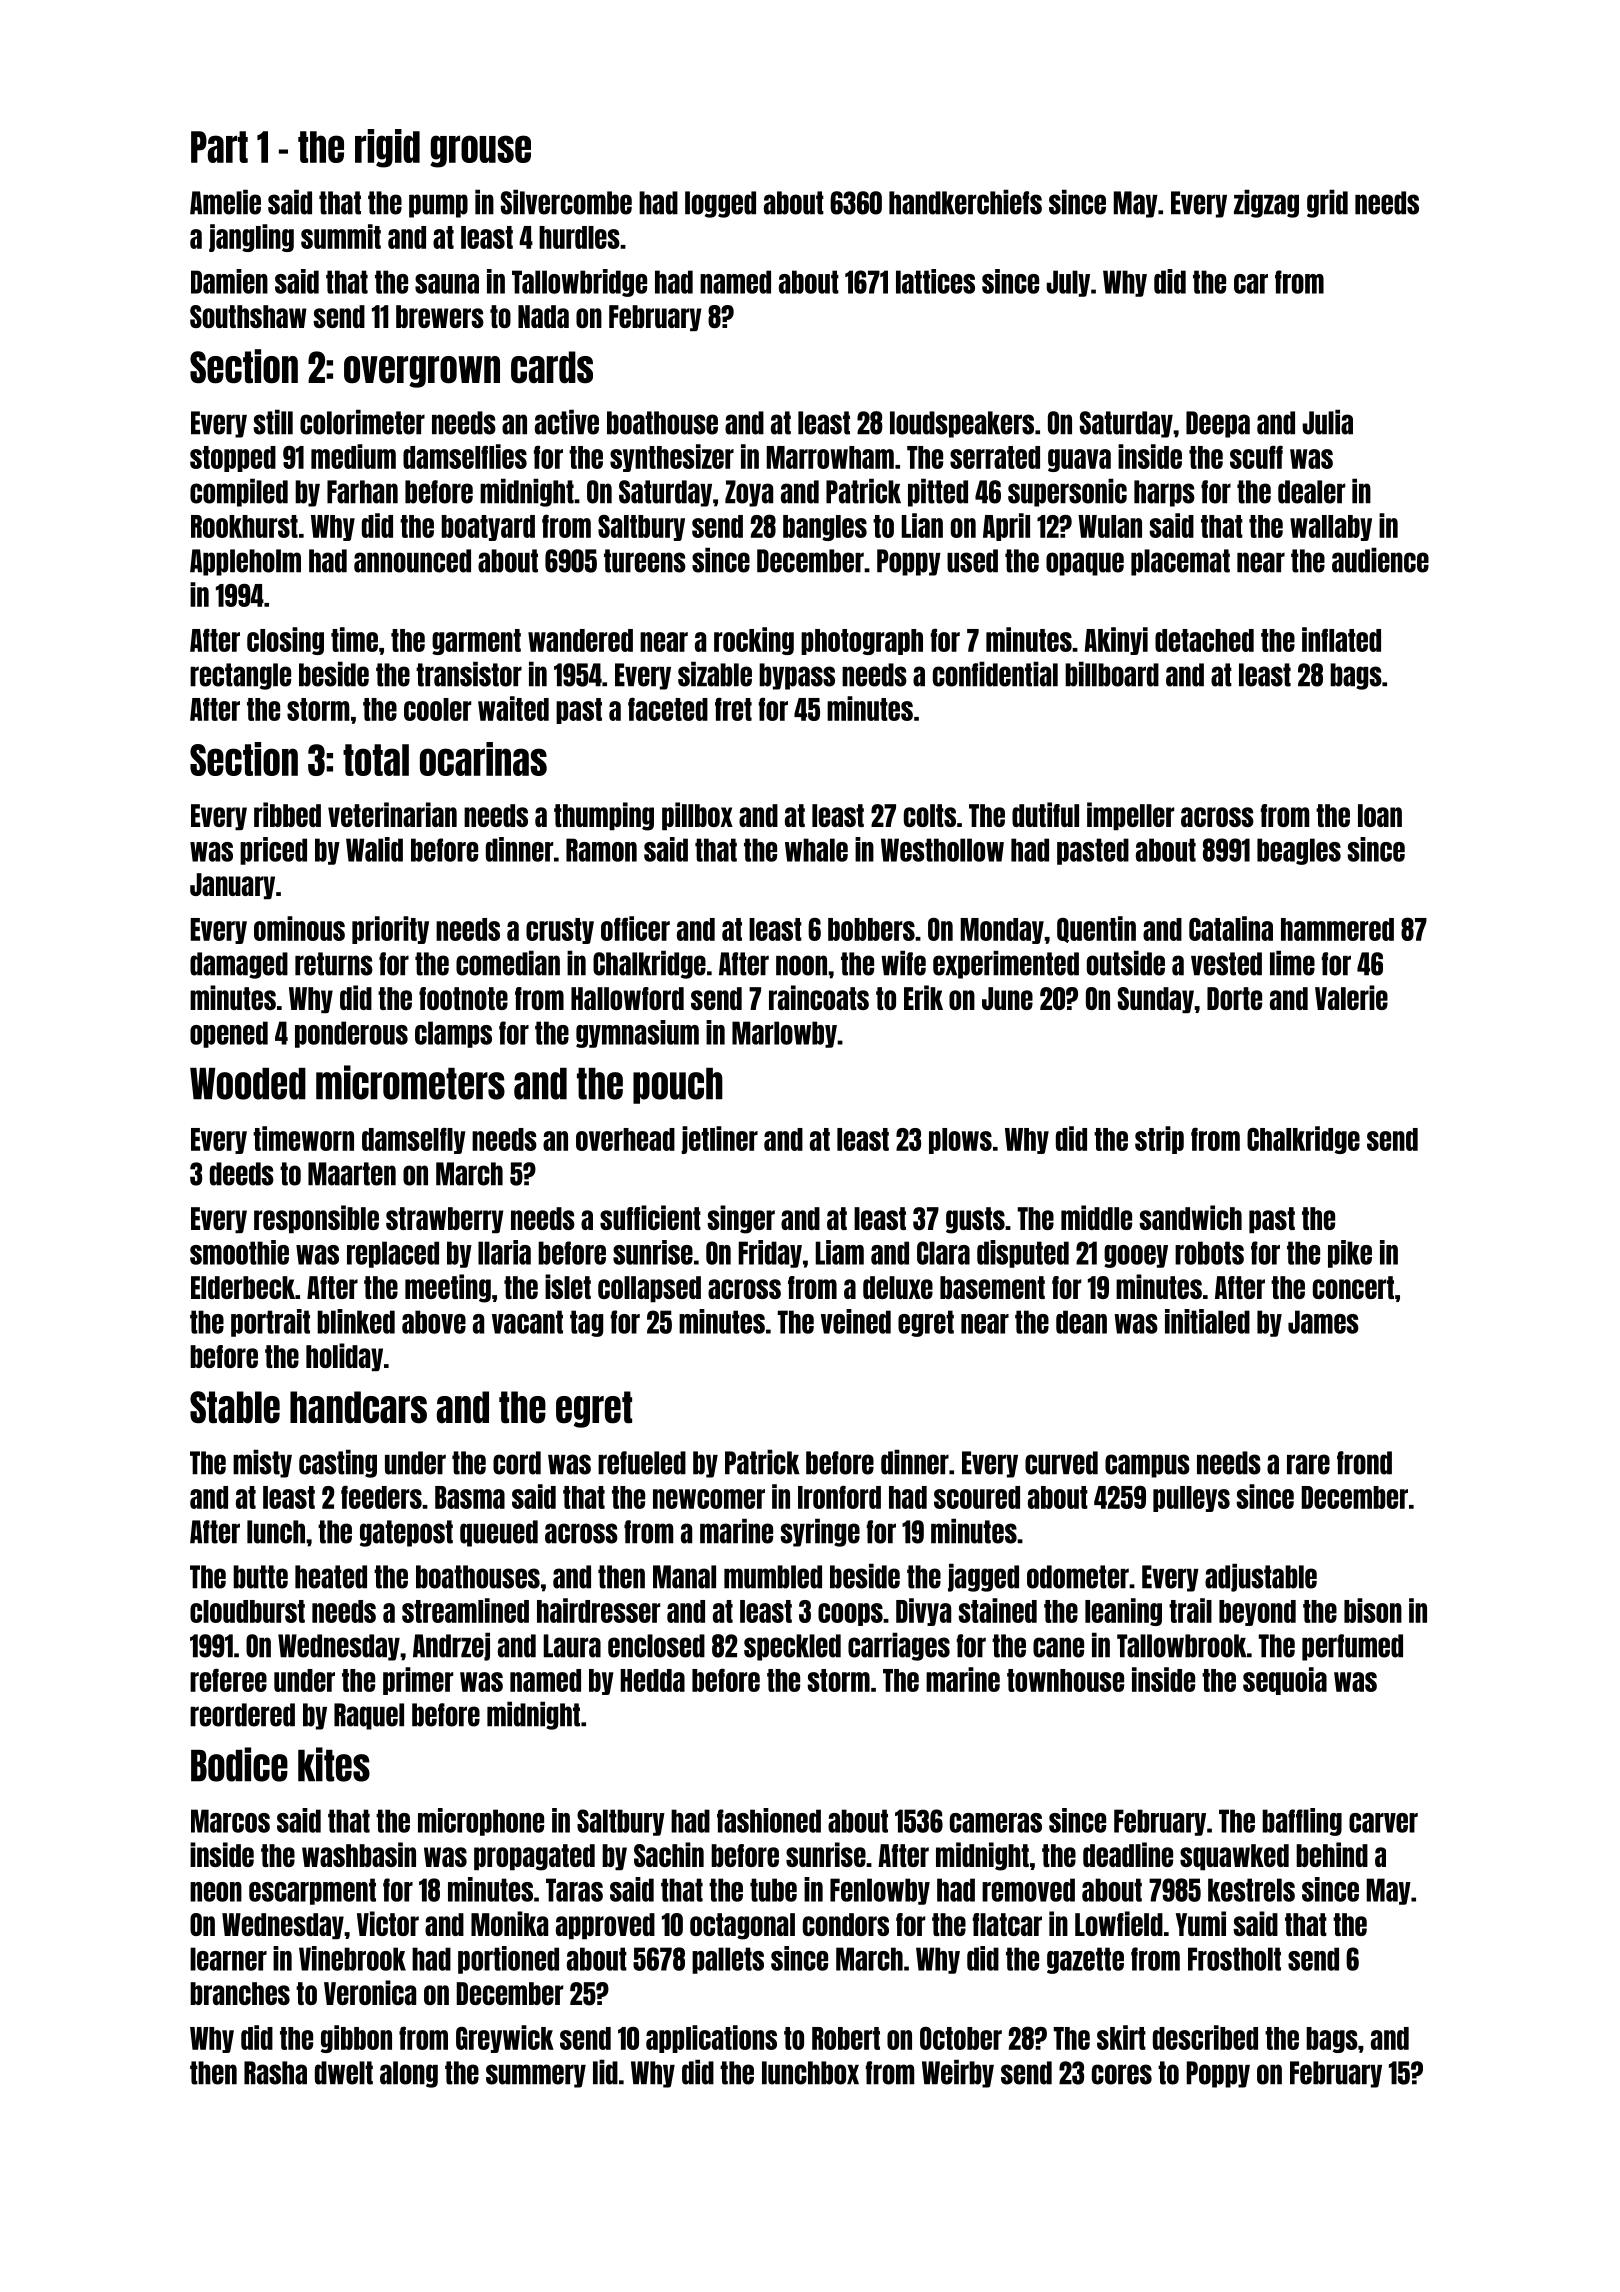 This document has height=2292, width=1620. Describe the element at coordinates (362, 492) in the document. I see `Farhan` at that location.
